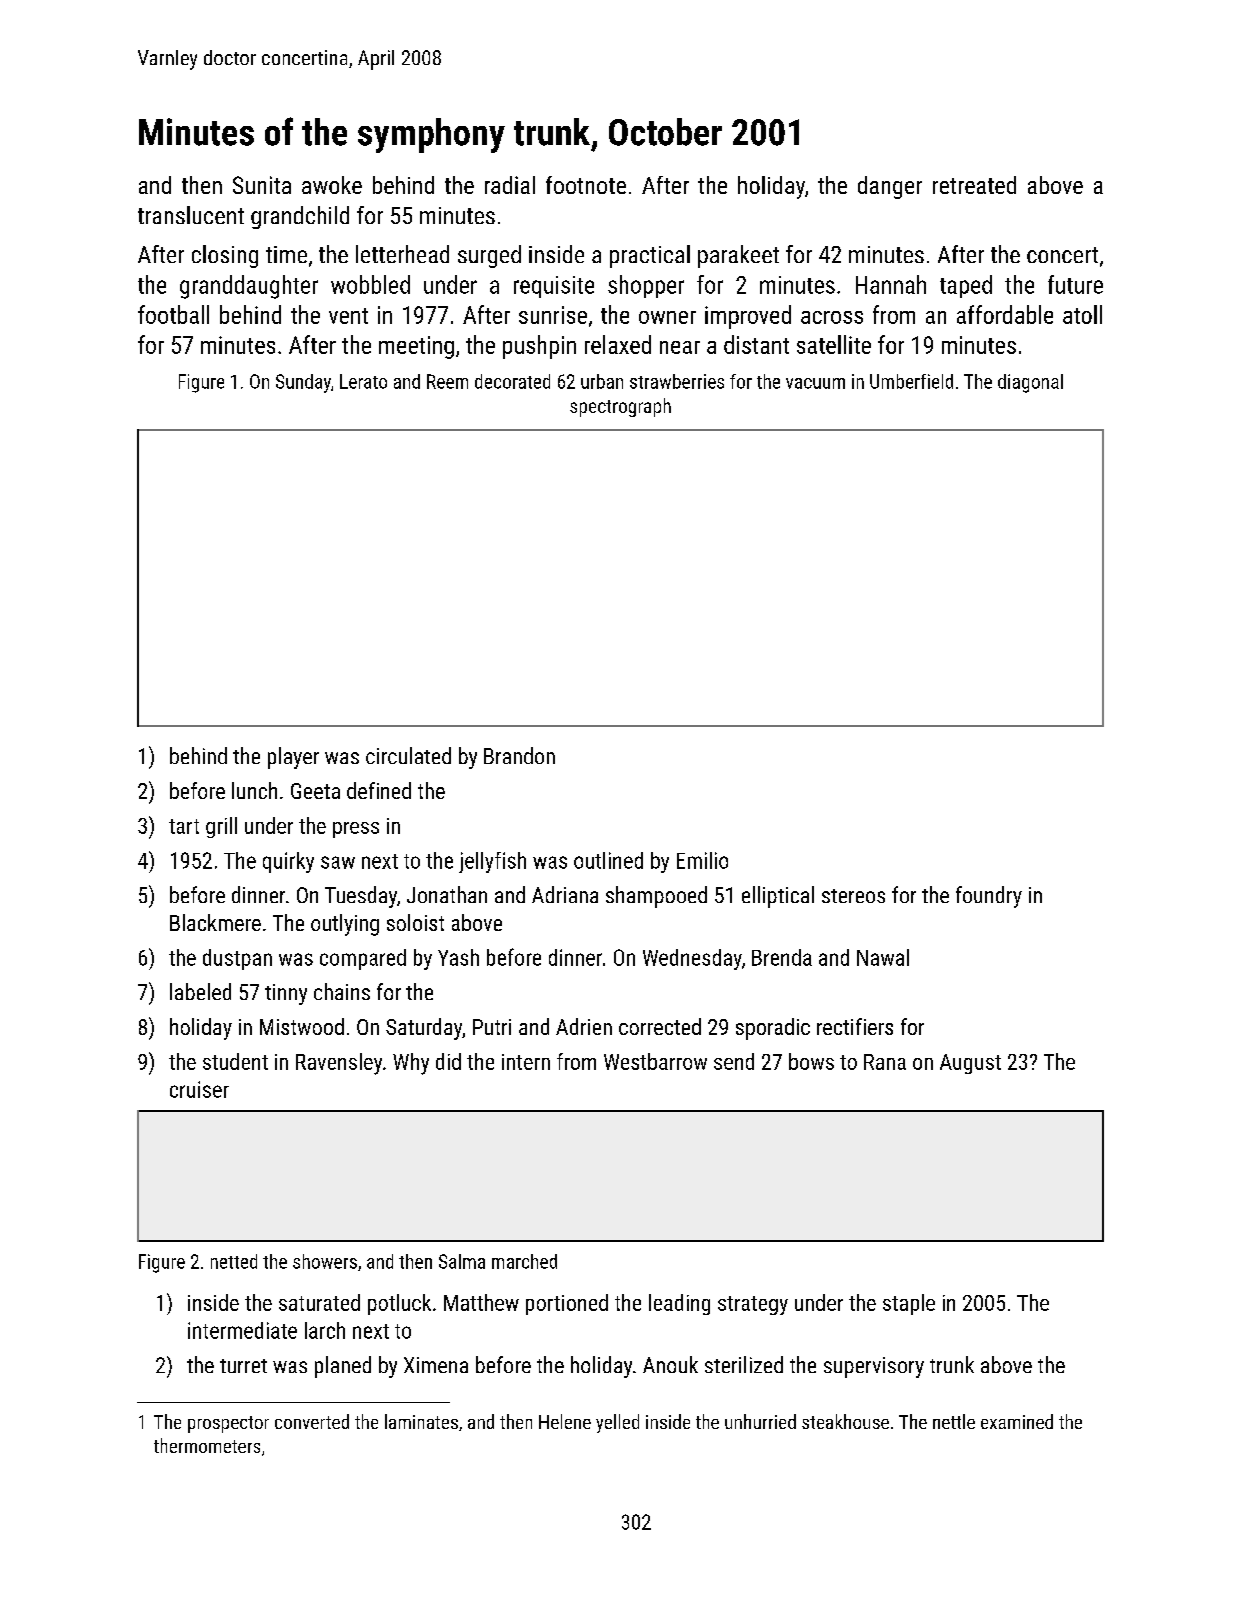 Image resolution: width=1241 pixels, height=1606 pixels. Describe the element at coordinates (207, 1445) in the screenshot. I see `thermometers` at that location.
